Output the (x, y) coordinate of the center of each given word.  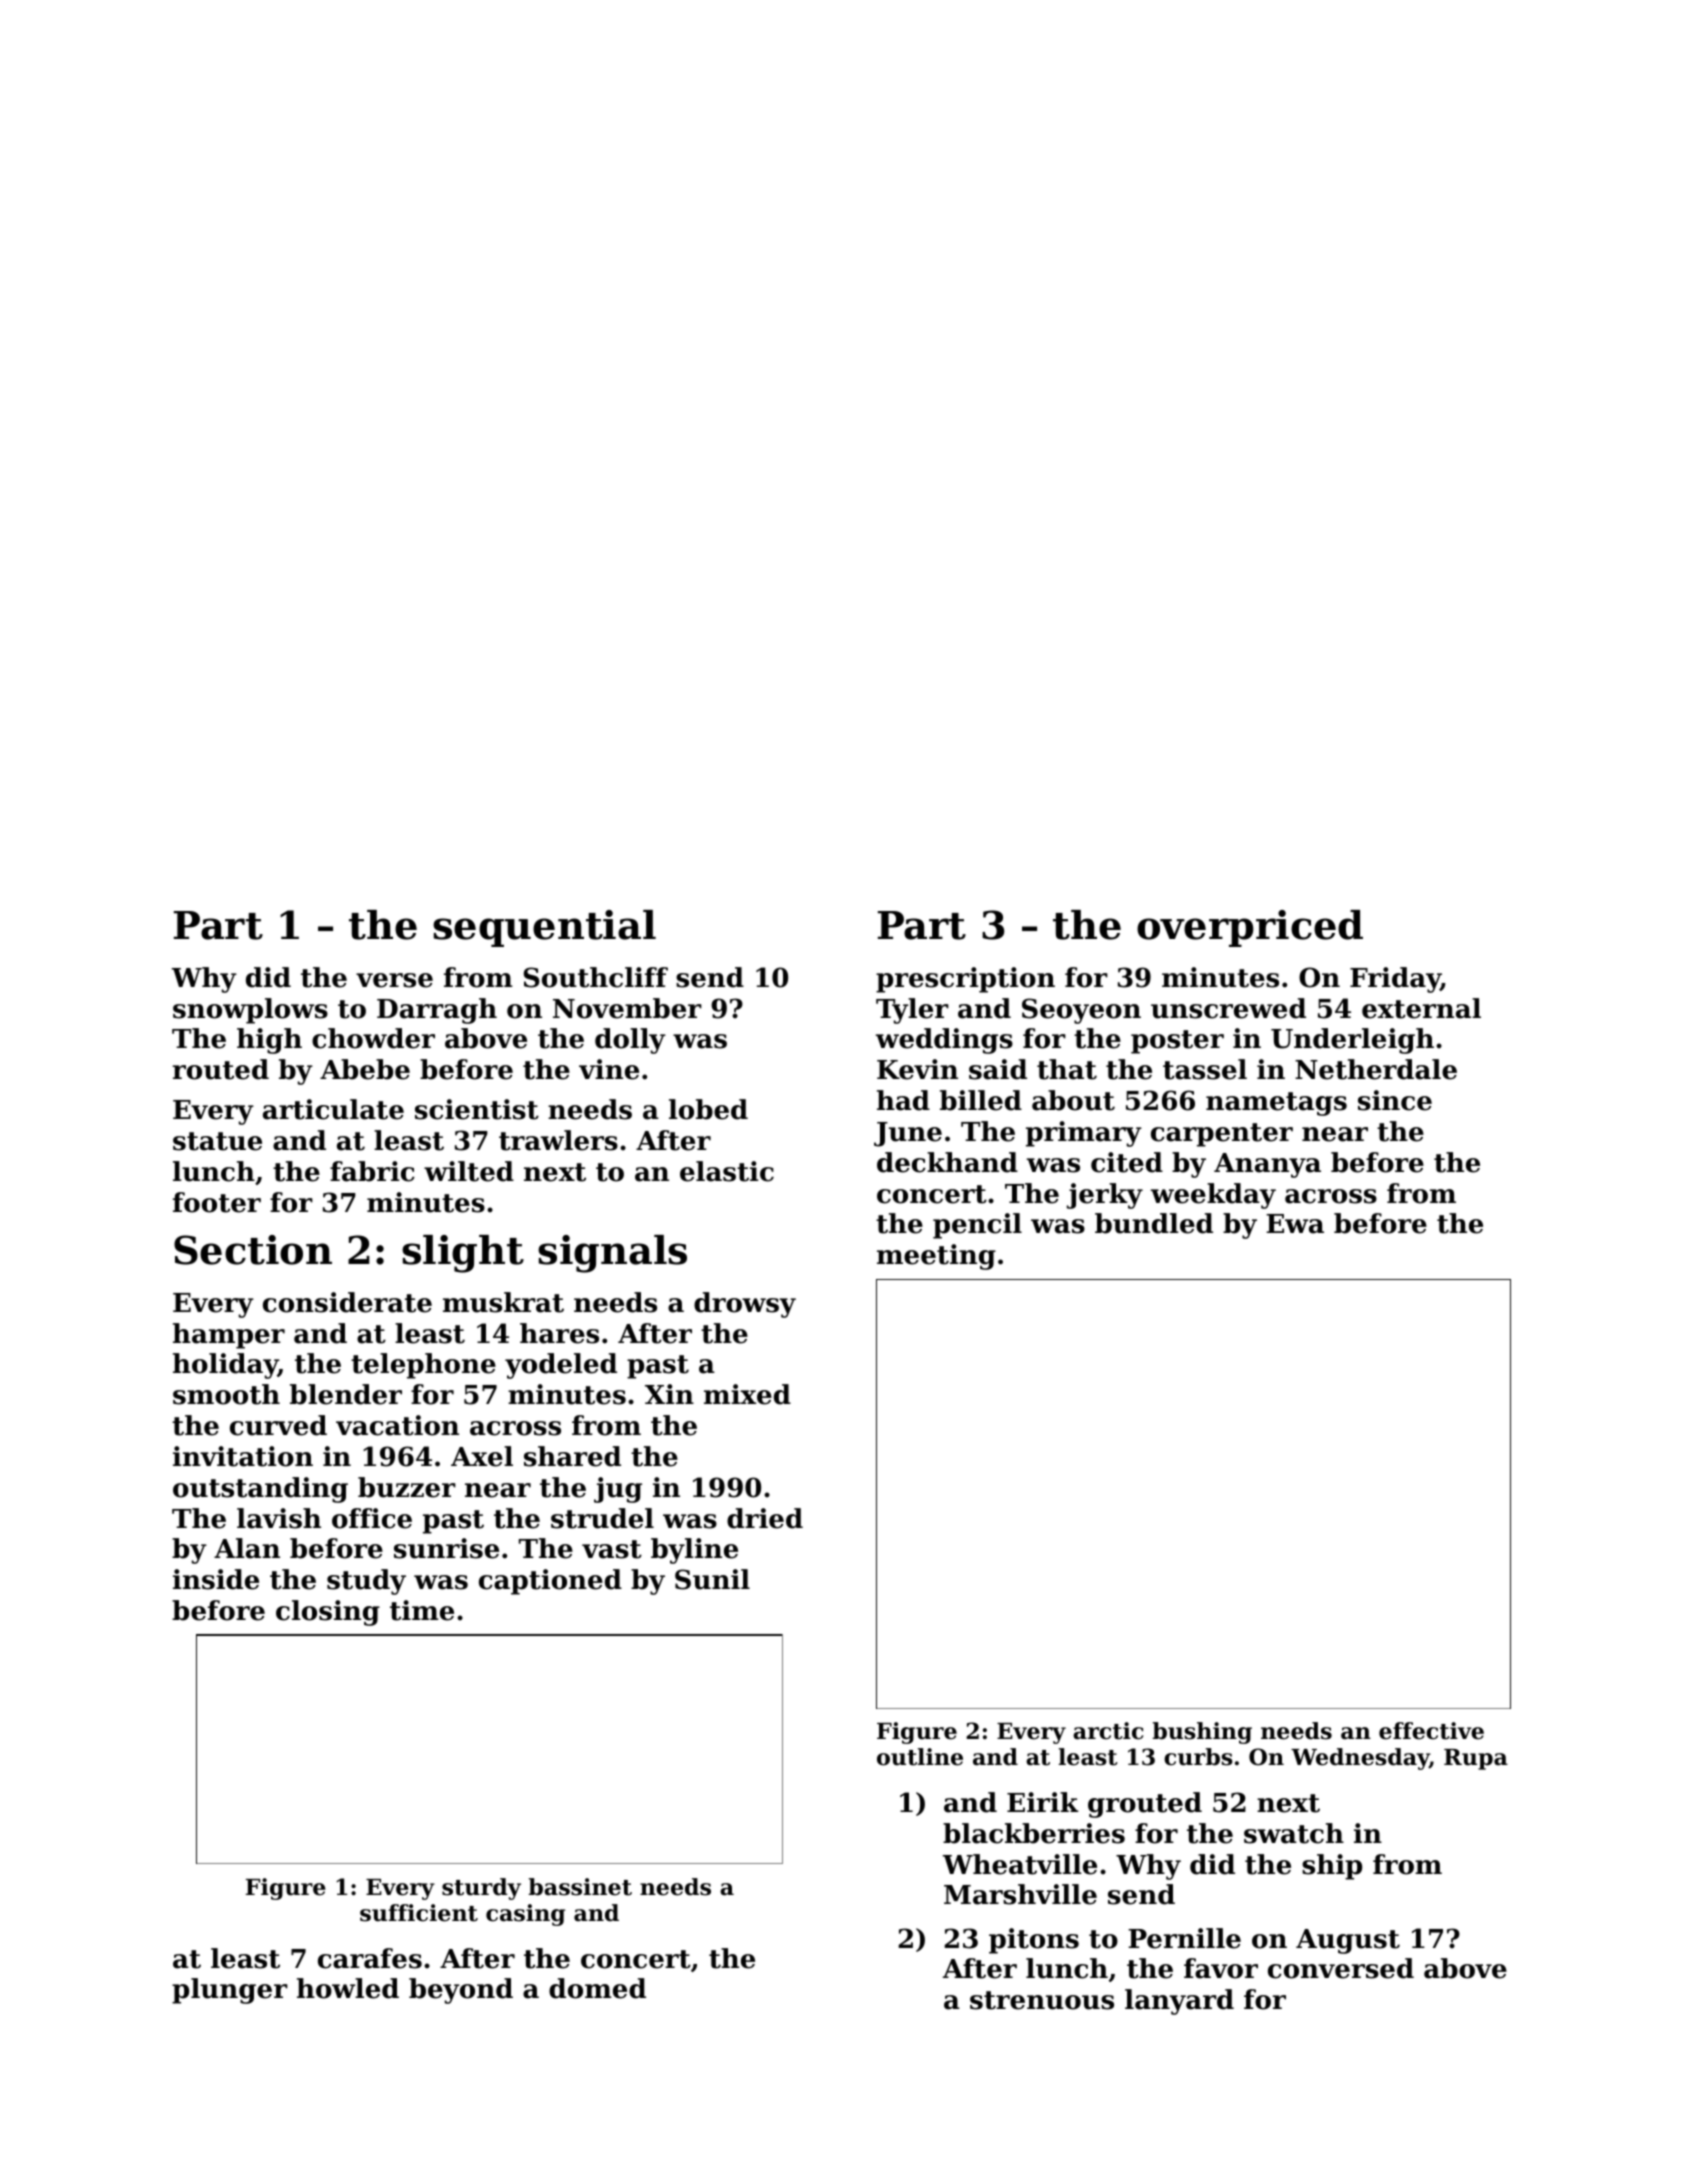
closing (328, 1613)
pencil (977, 1226)
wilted (469, 1171)
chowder (373, 1038)
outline (920, 1757)
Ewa (1295, 1224)
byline (694, 1551)
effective (1431, 1731)
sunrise (446, 1548)
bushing (1202, 1733)
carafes (370, 1958)
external (1421, 1008)
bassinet (580, 1887)
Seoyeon (1081, 1011)
